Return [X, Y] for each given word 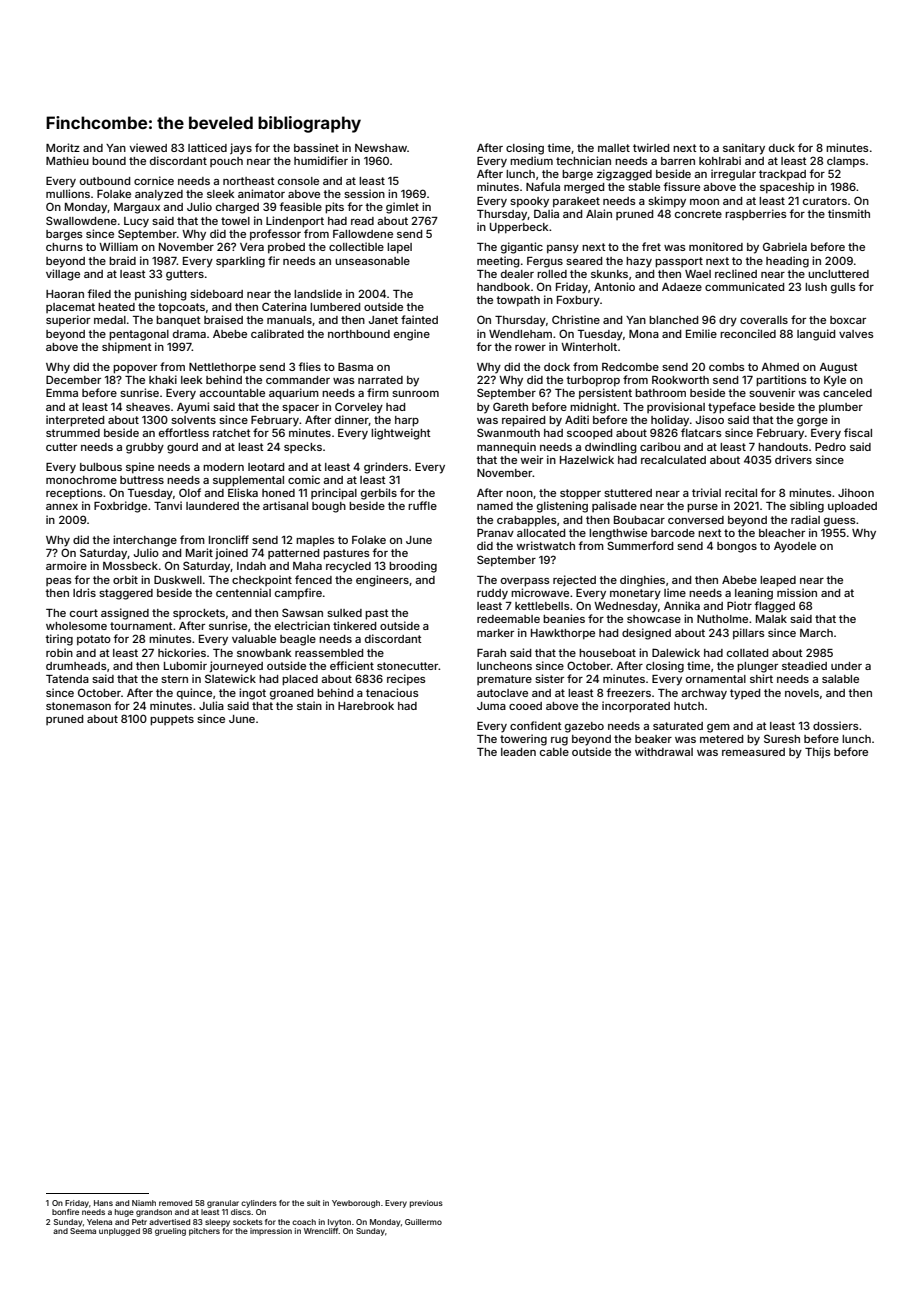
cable [554, 752]
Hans [103, 1203]
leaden [518, 752]
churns [64, 247]
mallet [614, 148]
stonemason [78, 706]
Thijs [818, 752]
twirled [651, 147]
